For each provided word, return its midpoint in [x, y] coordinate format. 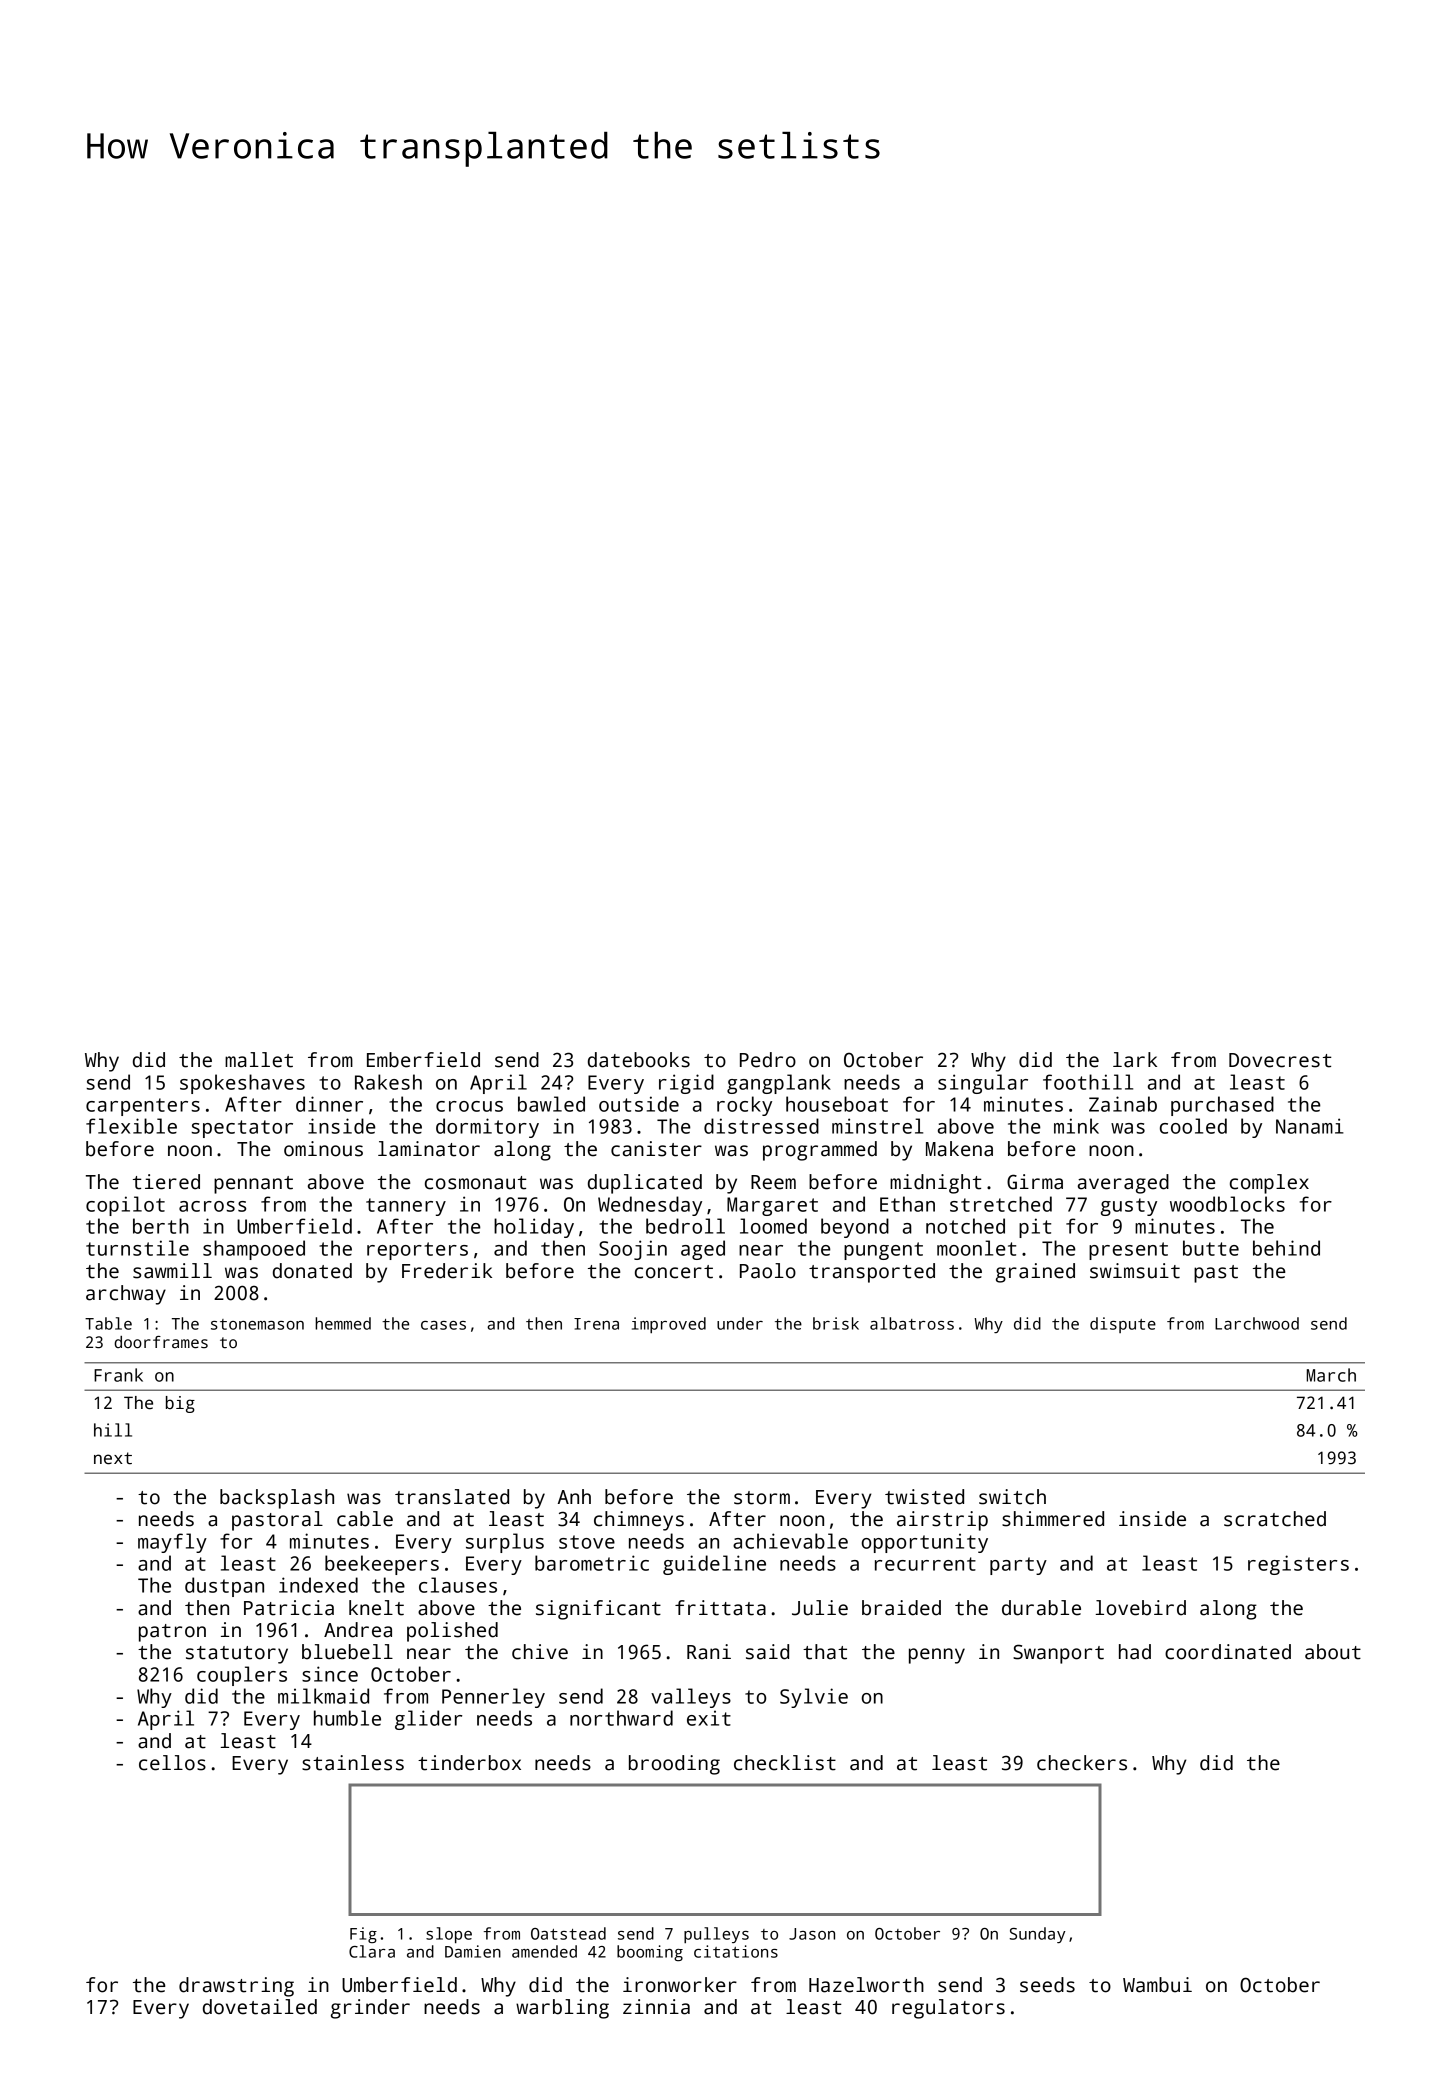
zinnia [656, 2007]
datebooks [639, 1060]
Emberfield [423, 1060]
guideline [714, 1565]
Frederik [447, 1271]
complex [1269, 1184]
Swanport [1058, 1654]
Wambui [1157, 1985]
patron [172, 1633]
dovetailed [260, 2007]
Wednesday [650, 1206]
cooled [1193, 1126]
